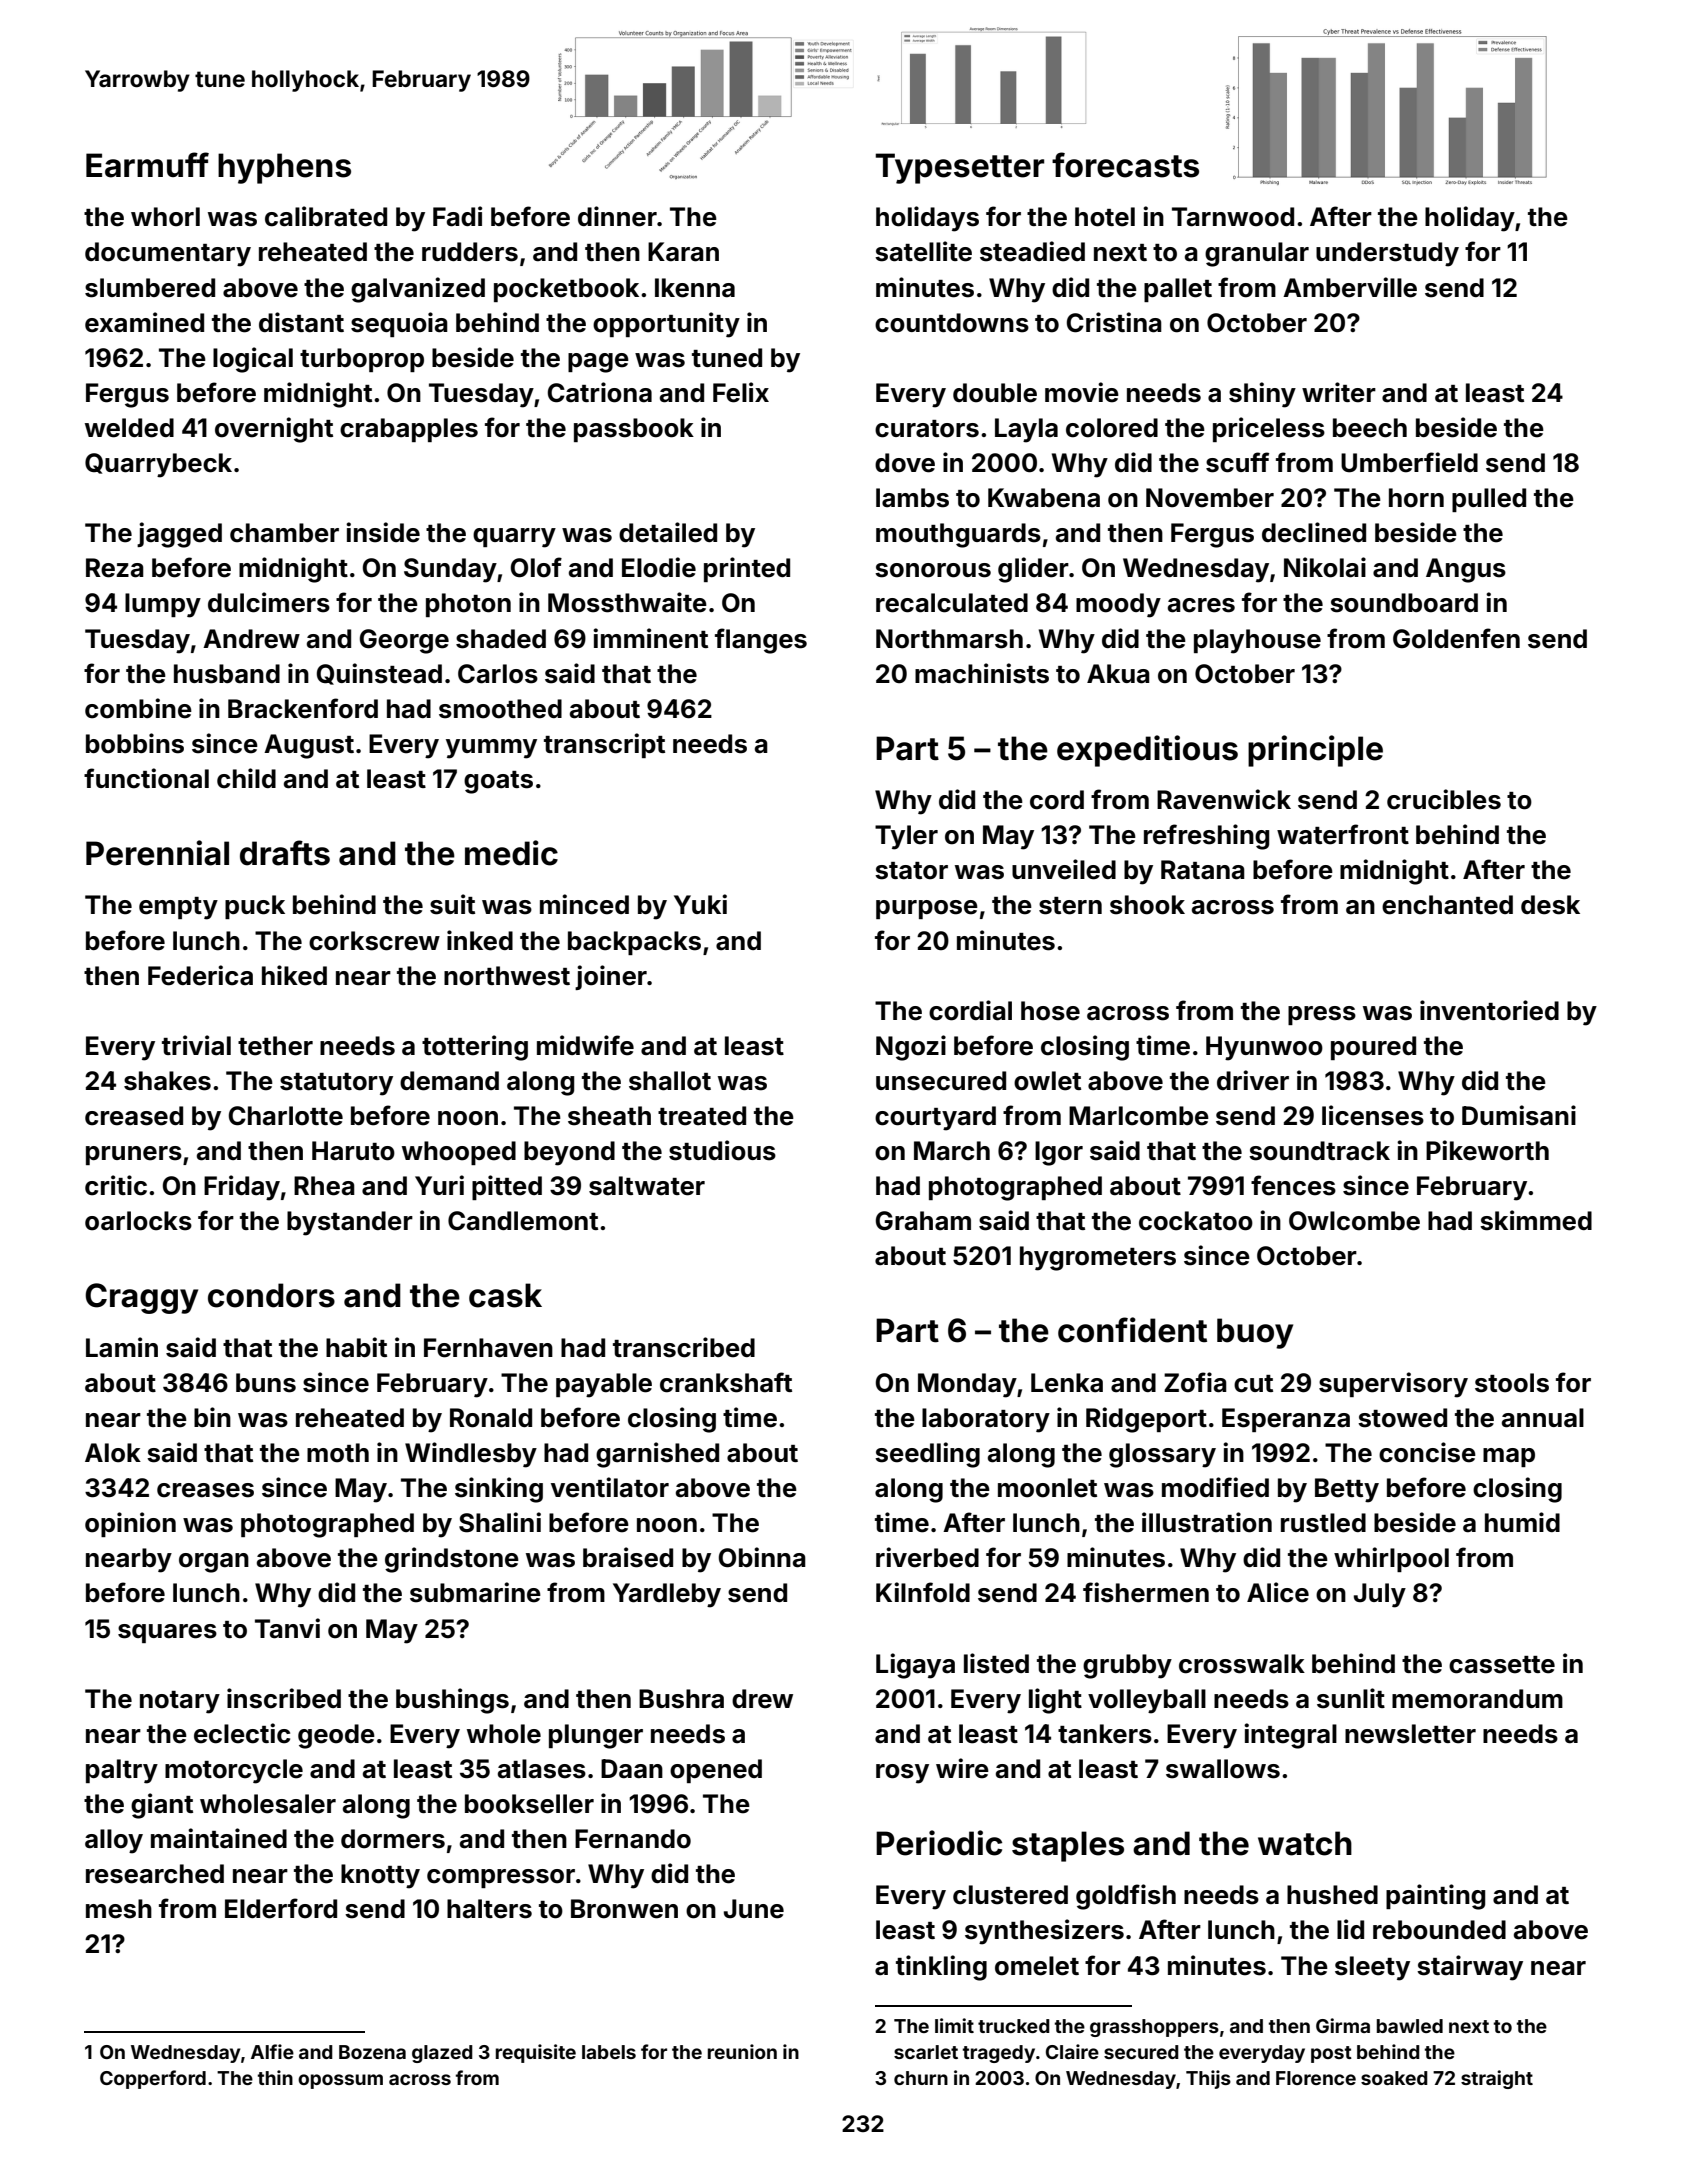  What do you see at coordinates (1427, 1452) in the document?
I see `concise` at bounding box center [1427, 1452].
